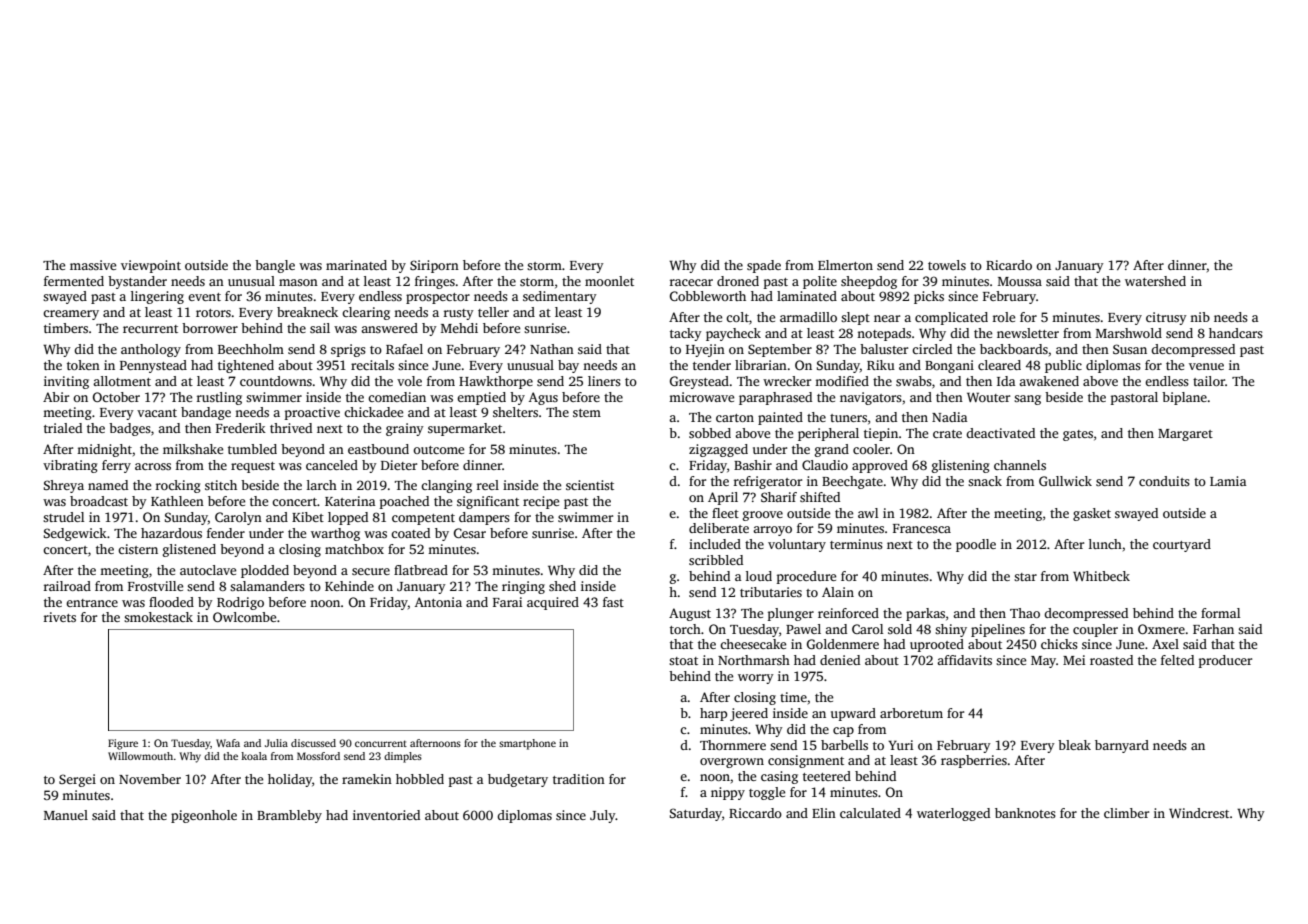 The image size is (1308, 924). I want to click on Ricardo, so click(1009, 265).
